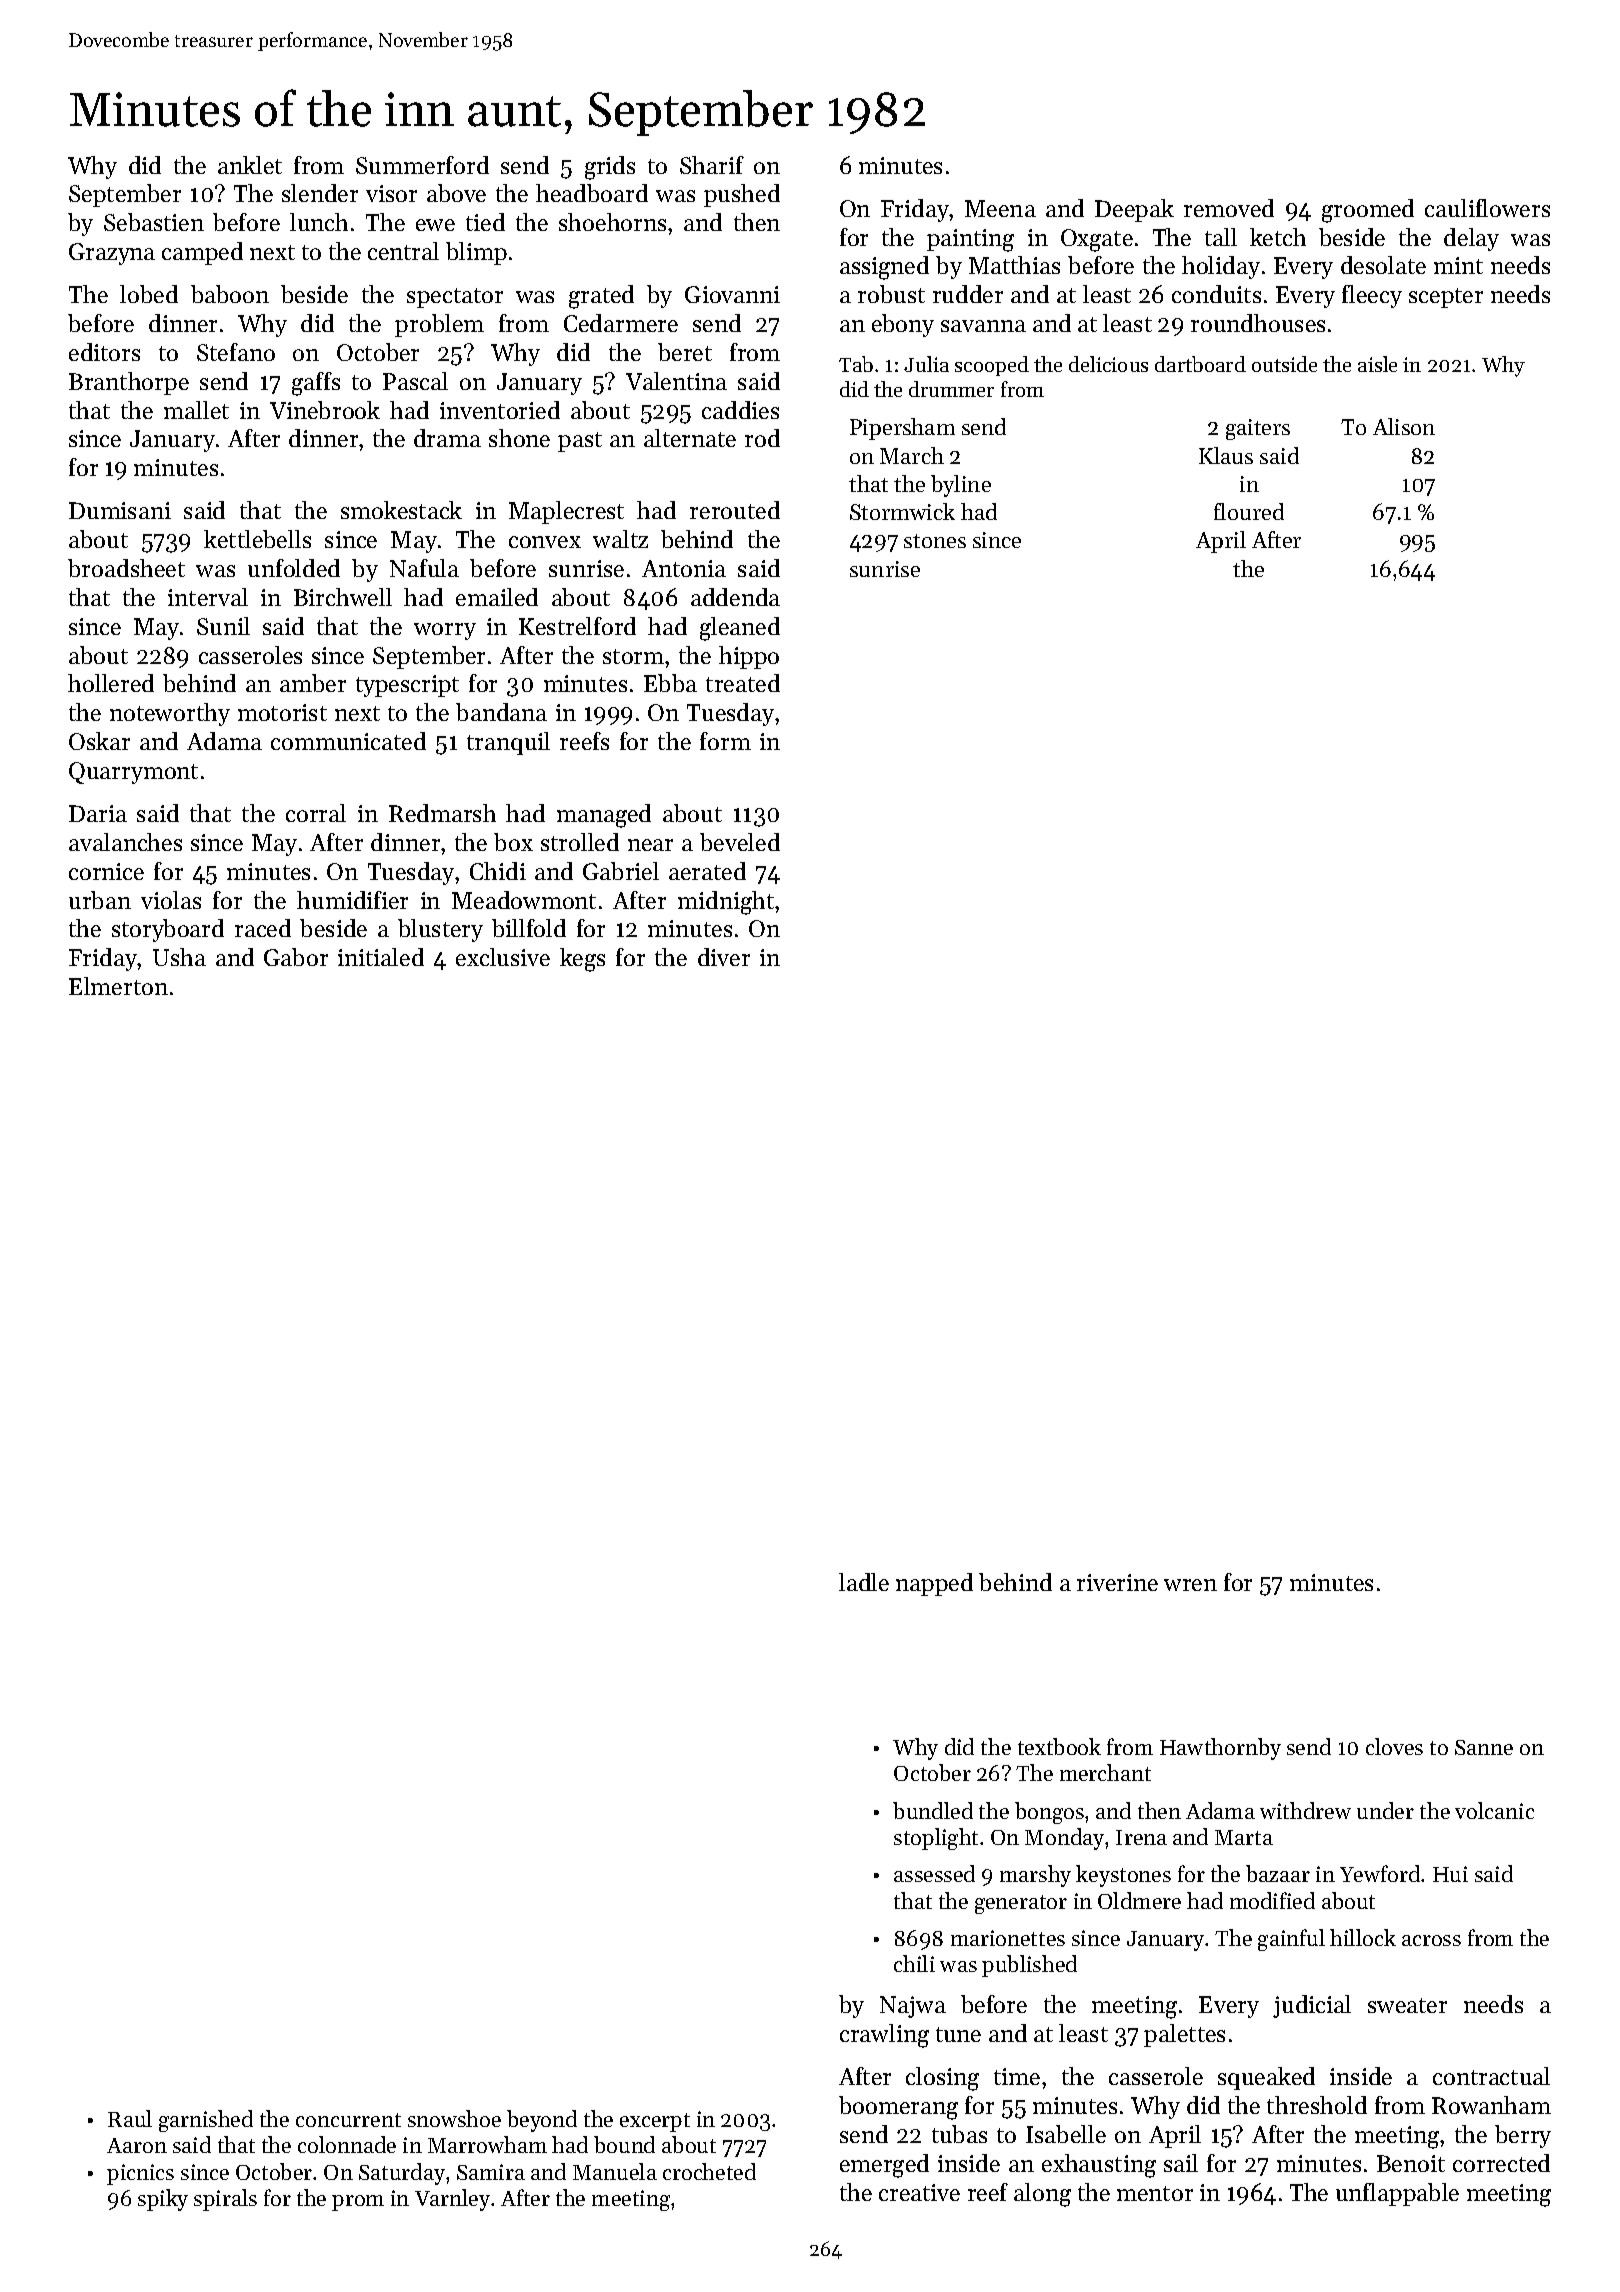  Describe the element at coordinates (106, 871) in the screenshot. I see `cornice` at that location.
